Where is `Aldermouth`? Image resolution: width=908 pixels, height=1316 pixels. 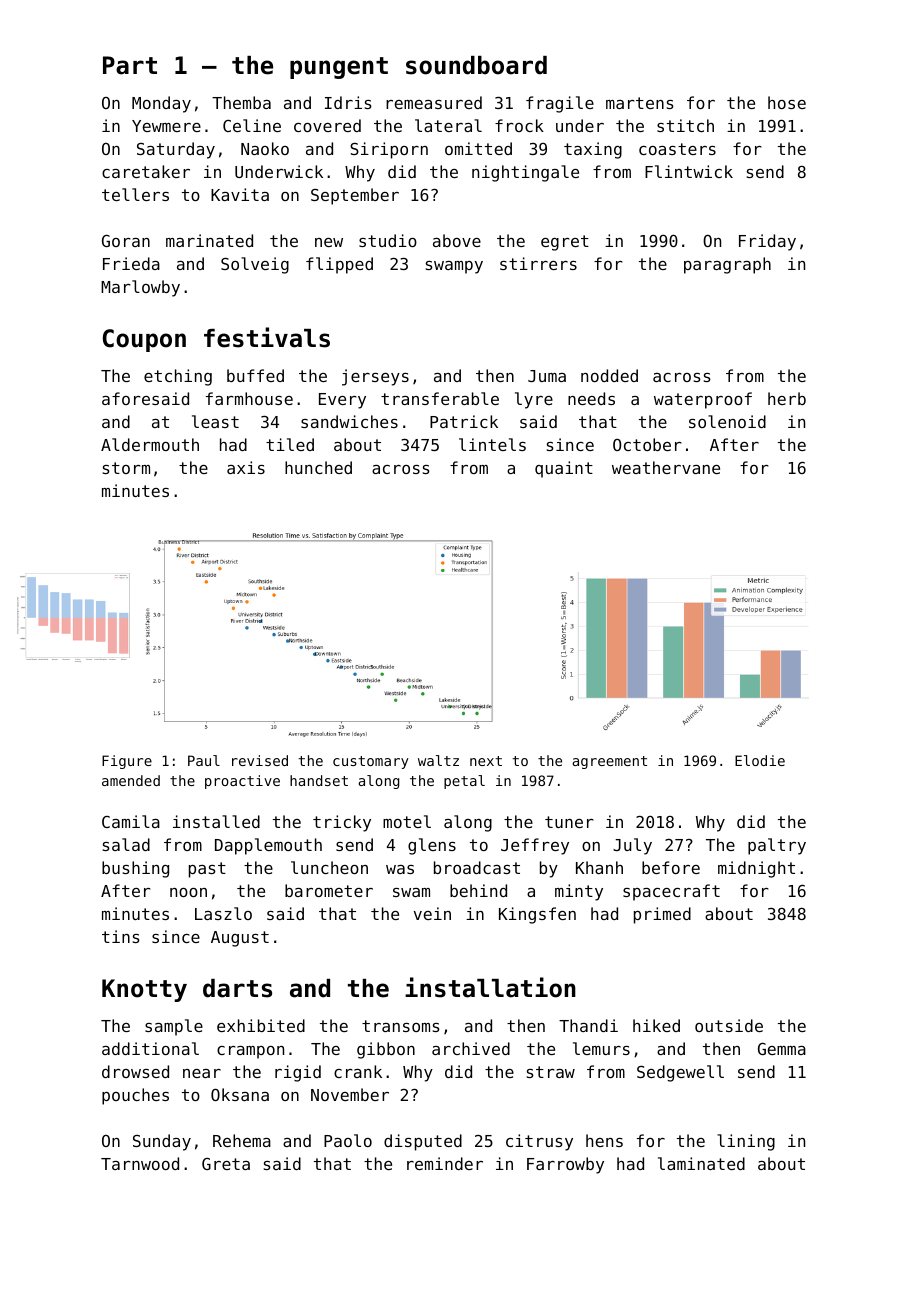
Aldermouth is located at coordinates (150, 444).
